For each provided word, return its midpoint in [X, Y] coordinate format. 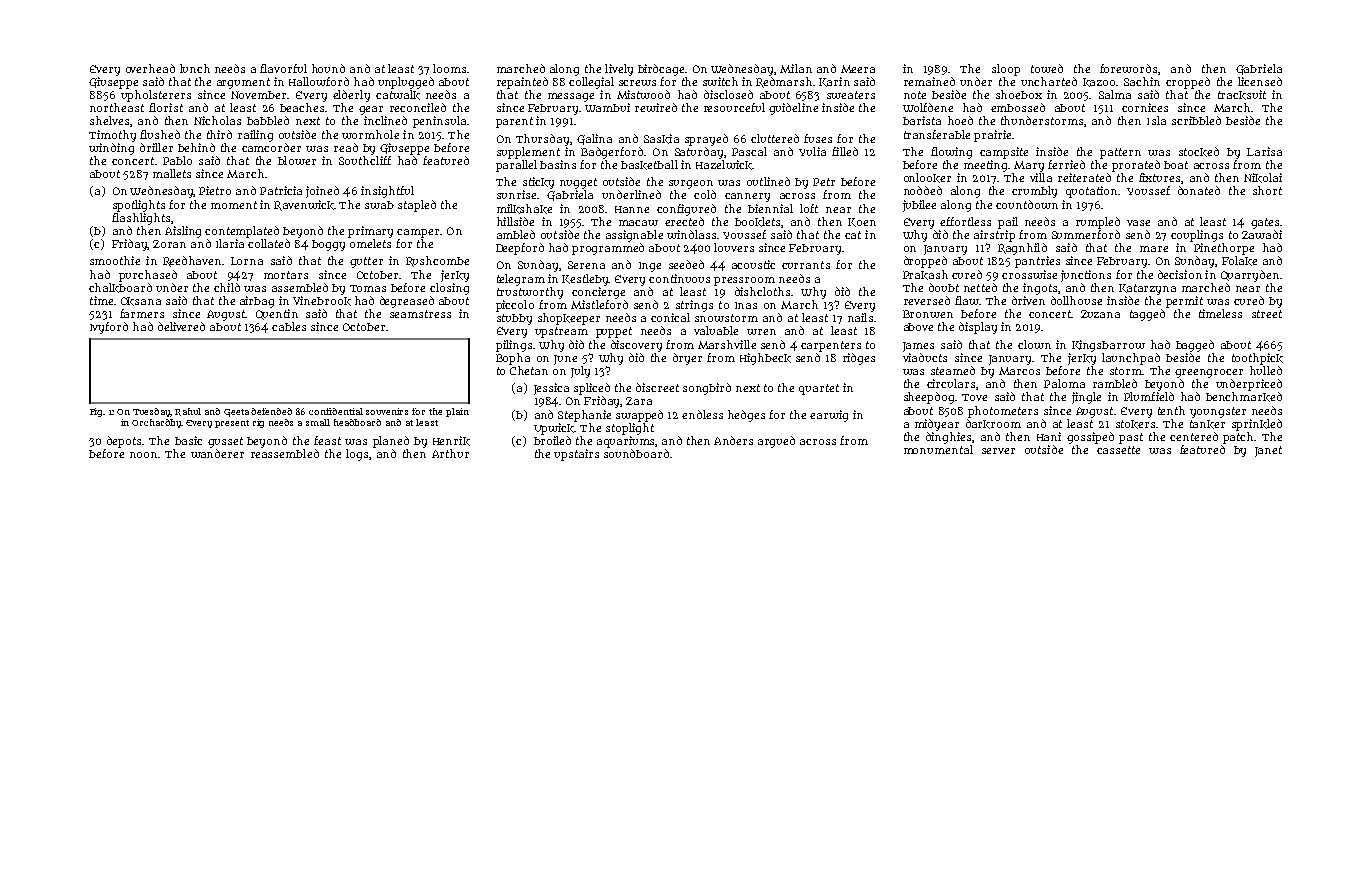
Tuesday [152, 412]
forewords [1128, 68]
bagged [1195, 346]
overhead [150, 68]
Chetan [529, 370]
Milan [796, 68]
